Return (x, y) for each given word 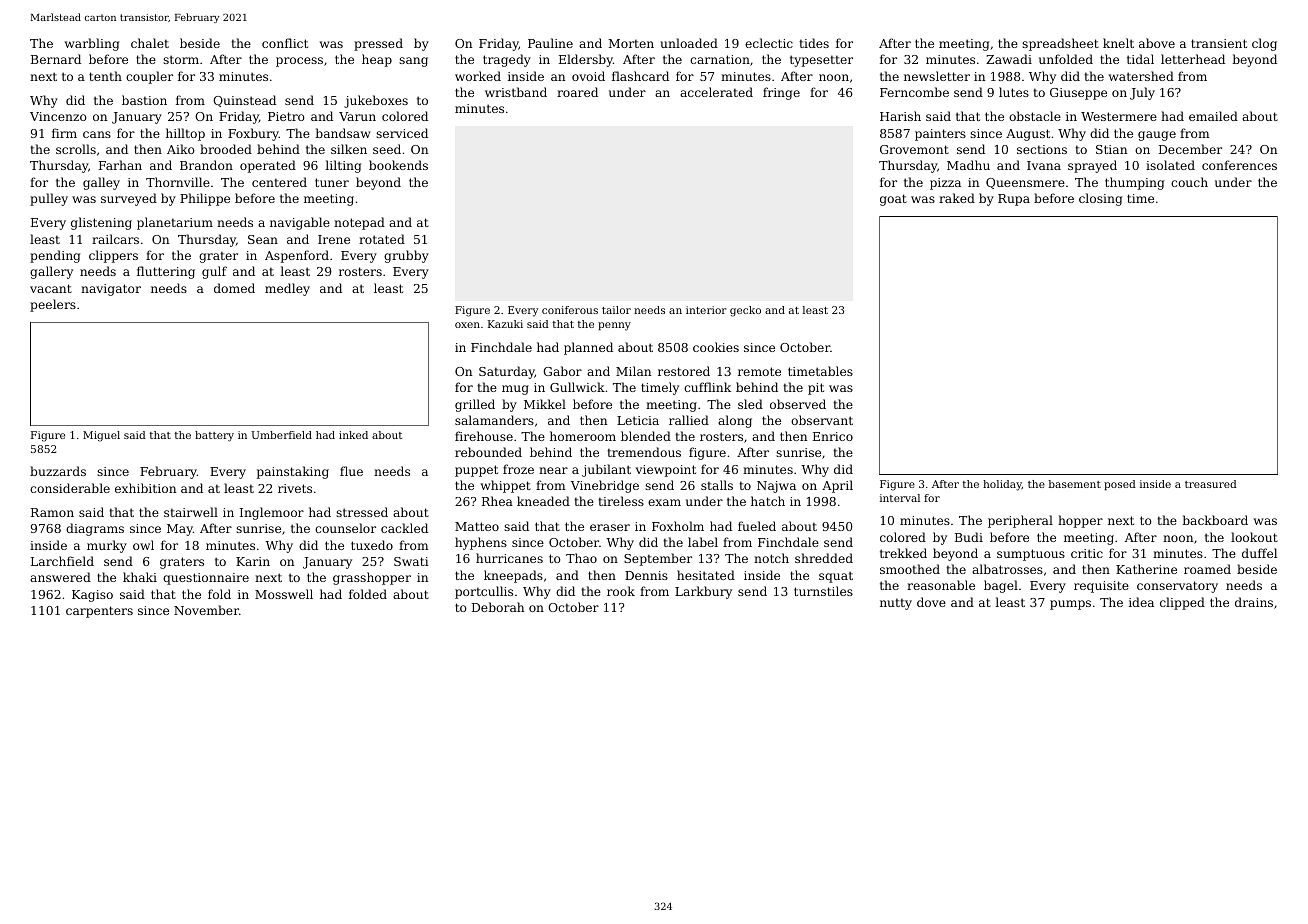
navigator (111, 290)
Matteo (477, 526)
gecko (745, 311)
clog (1264, 44)
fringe (781, 93)
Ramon (52, 512)
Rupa (1014, 200)
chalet (150, 43)
